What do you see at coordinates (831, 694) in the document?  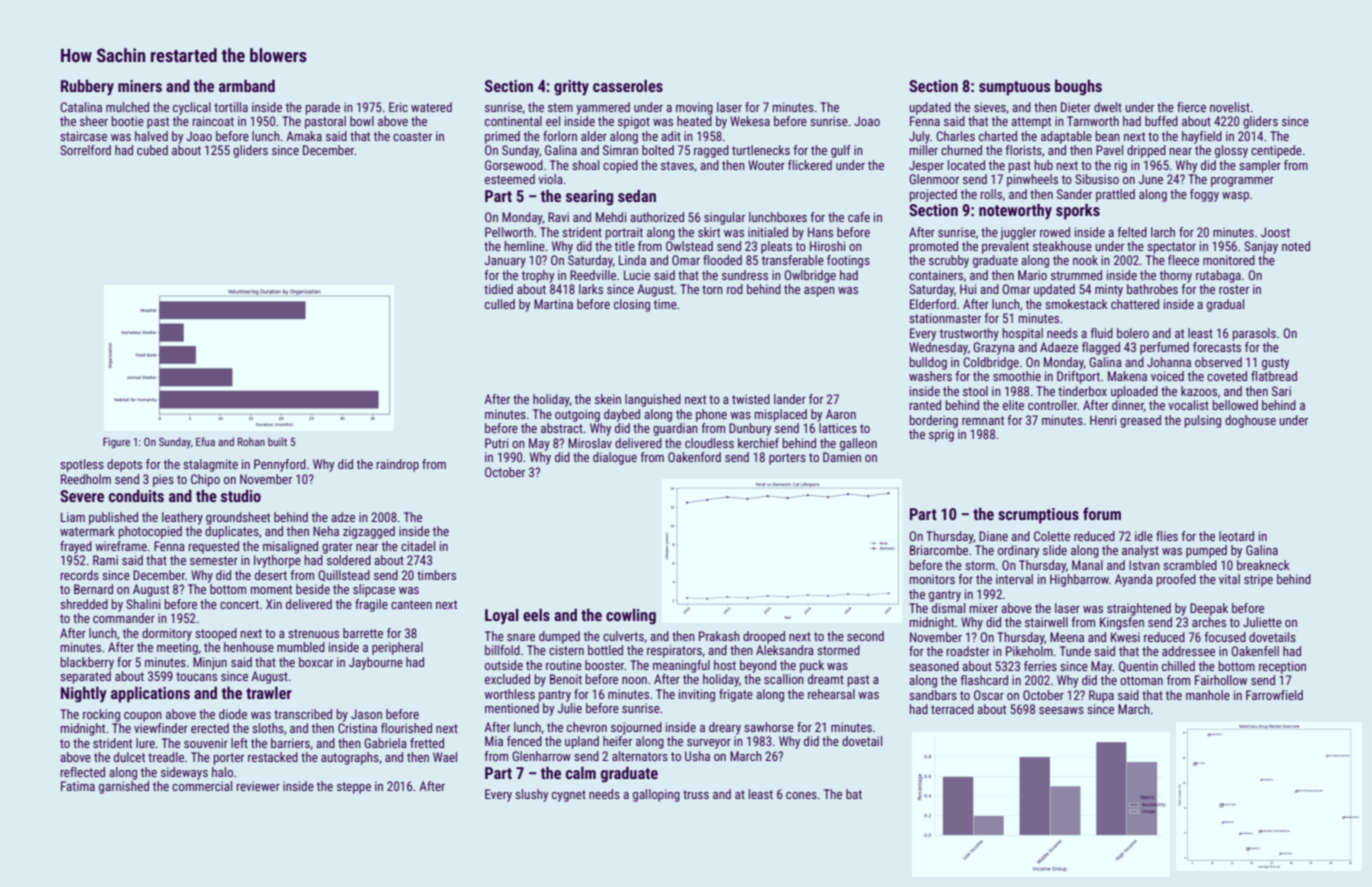 I see `rehearsal` at bounding box center [831, 694].
